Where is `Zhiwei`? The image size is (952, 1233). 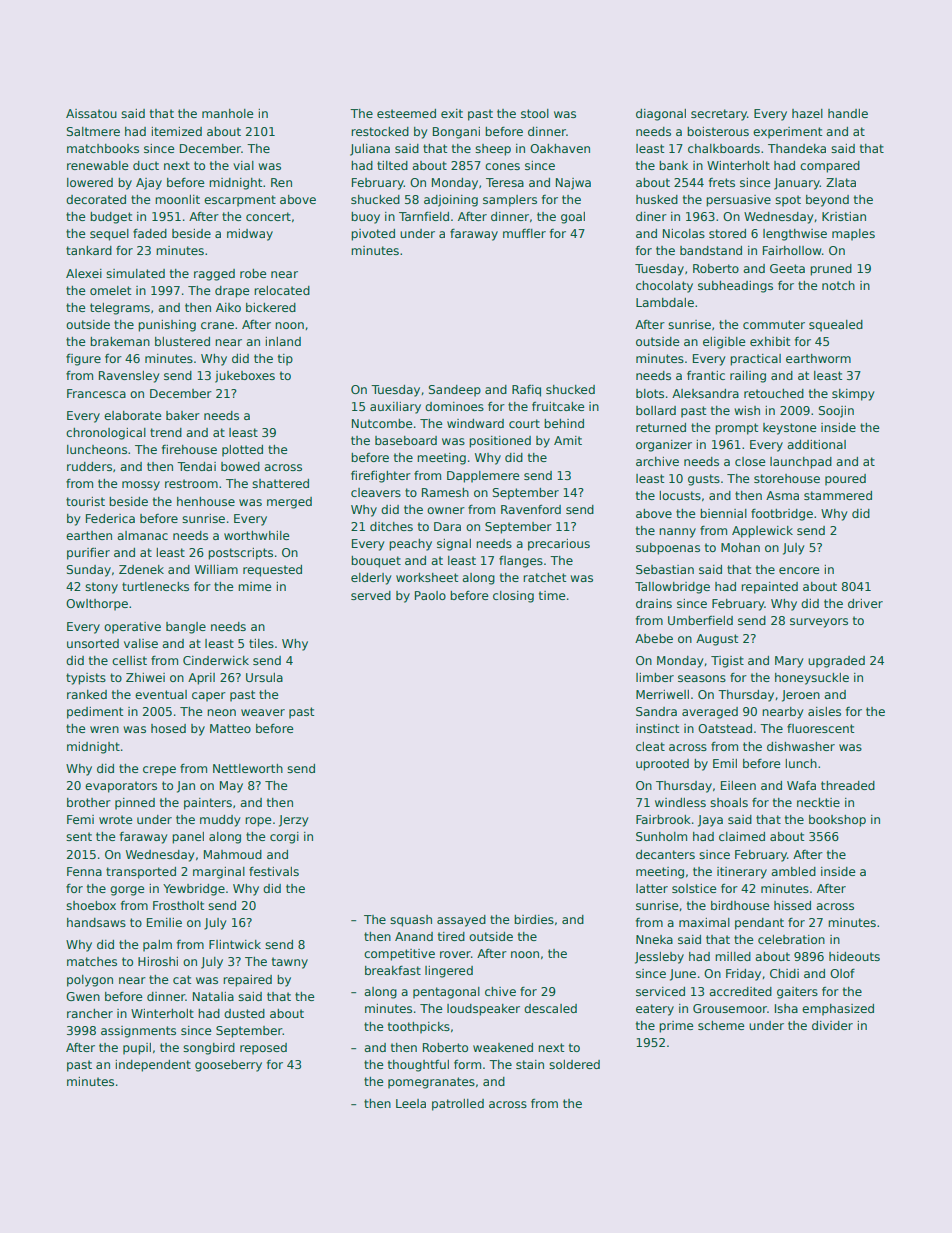 Zhiwei is located at coordinates (145, 677).
